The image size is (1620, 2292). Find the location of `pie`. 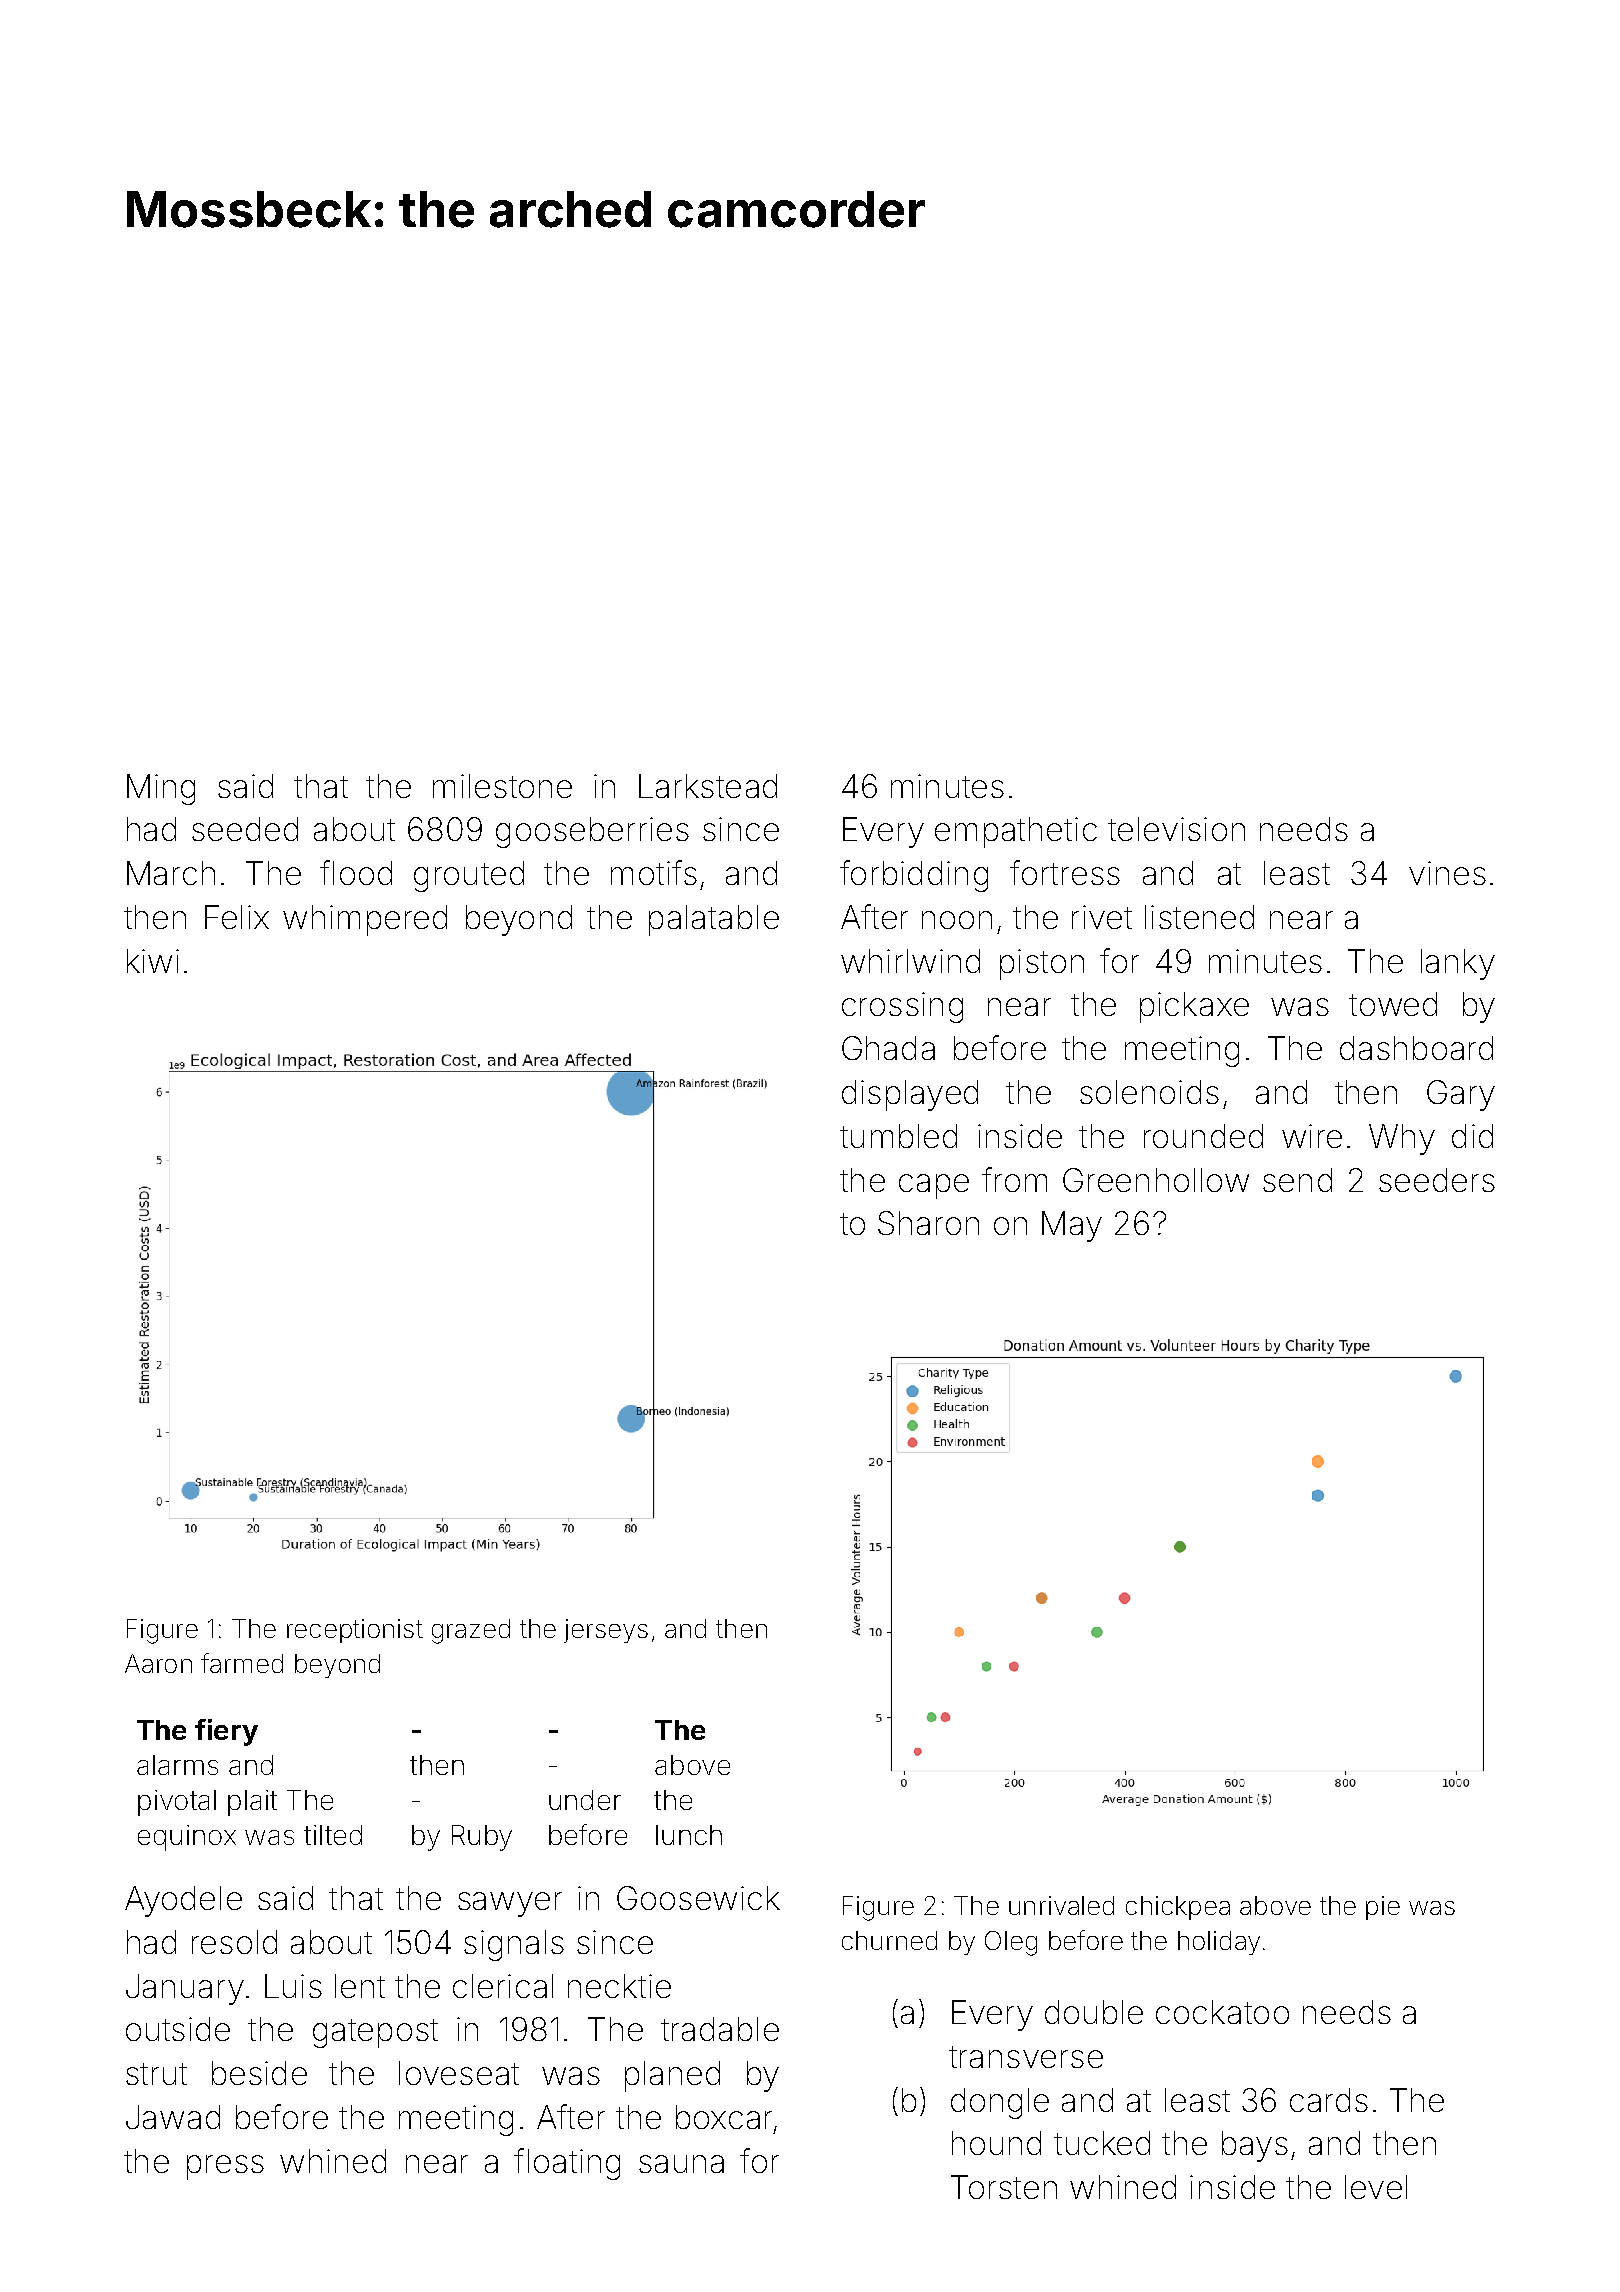

pie is located at coordinates (1383, 1908).
